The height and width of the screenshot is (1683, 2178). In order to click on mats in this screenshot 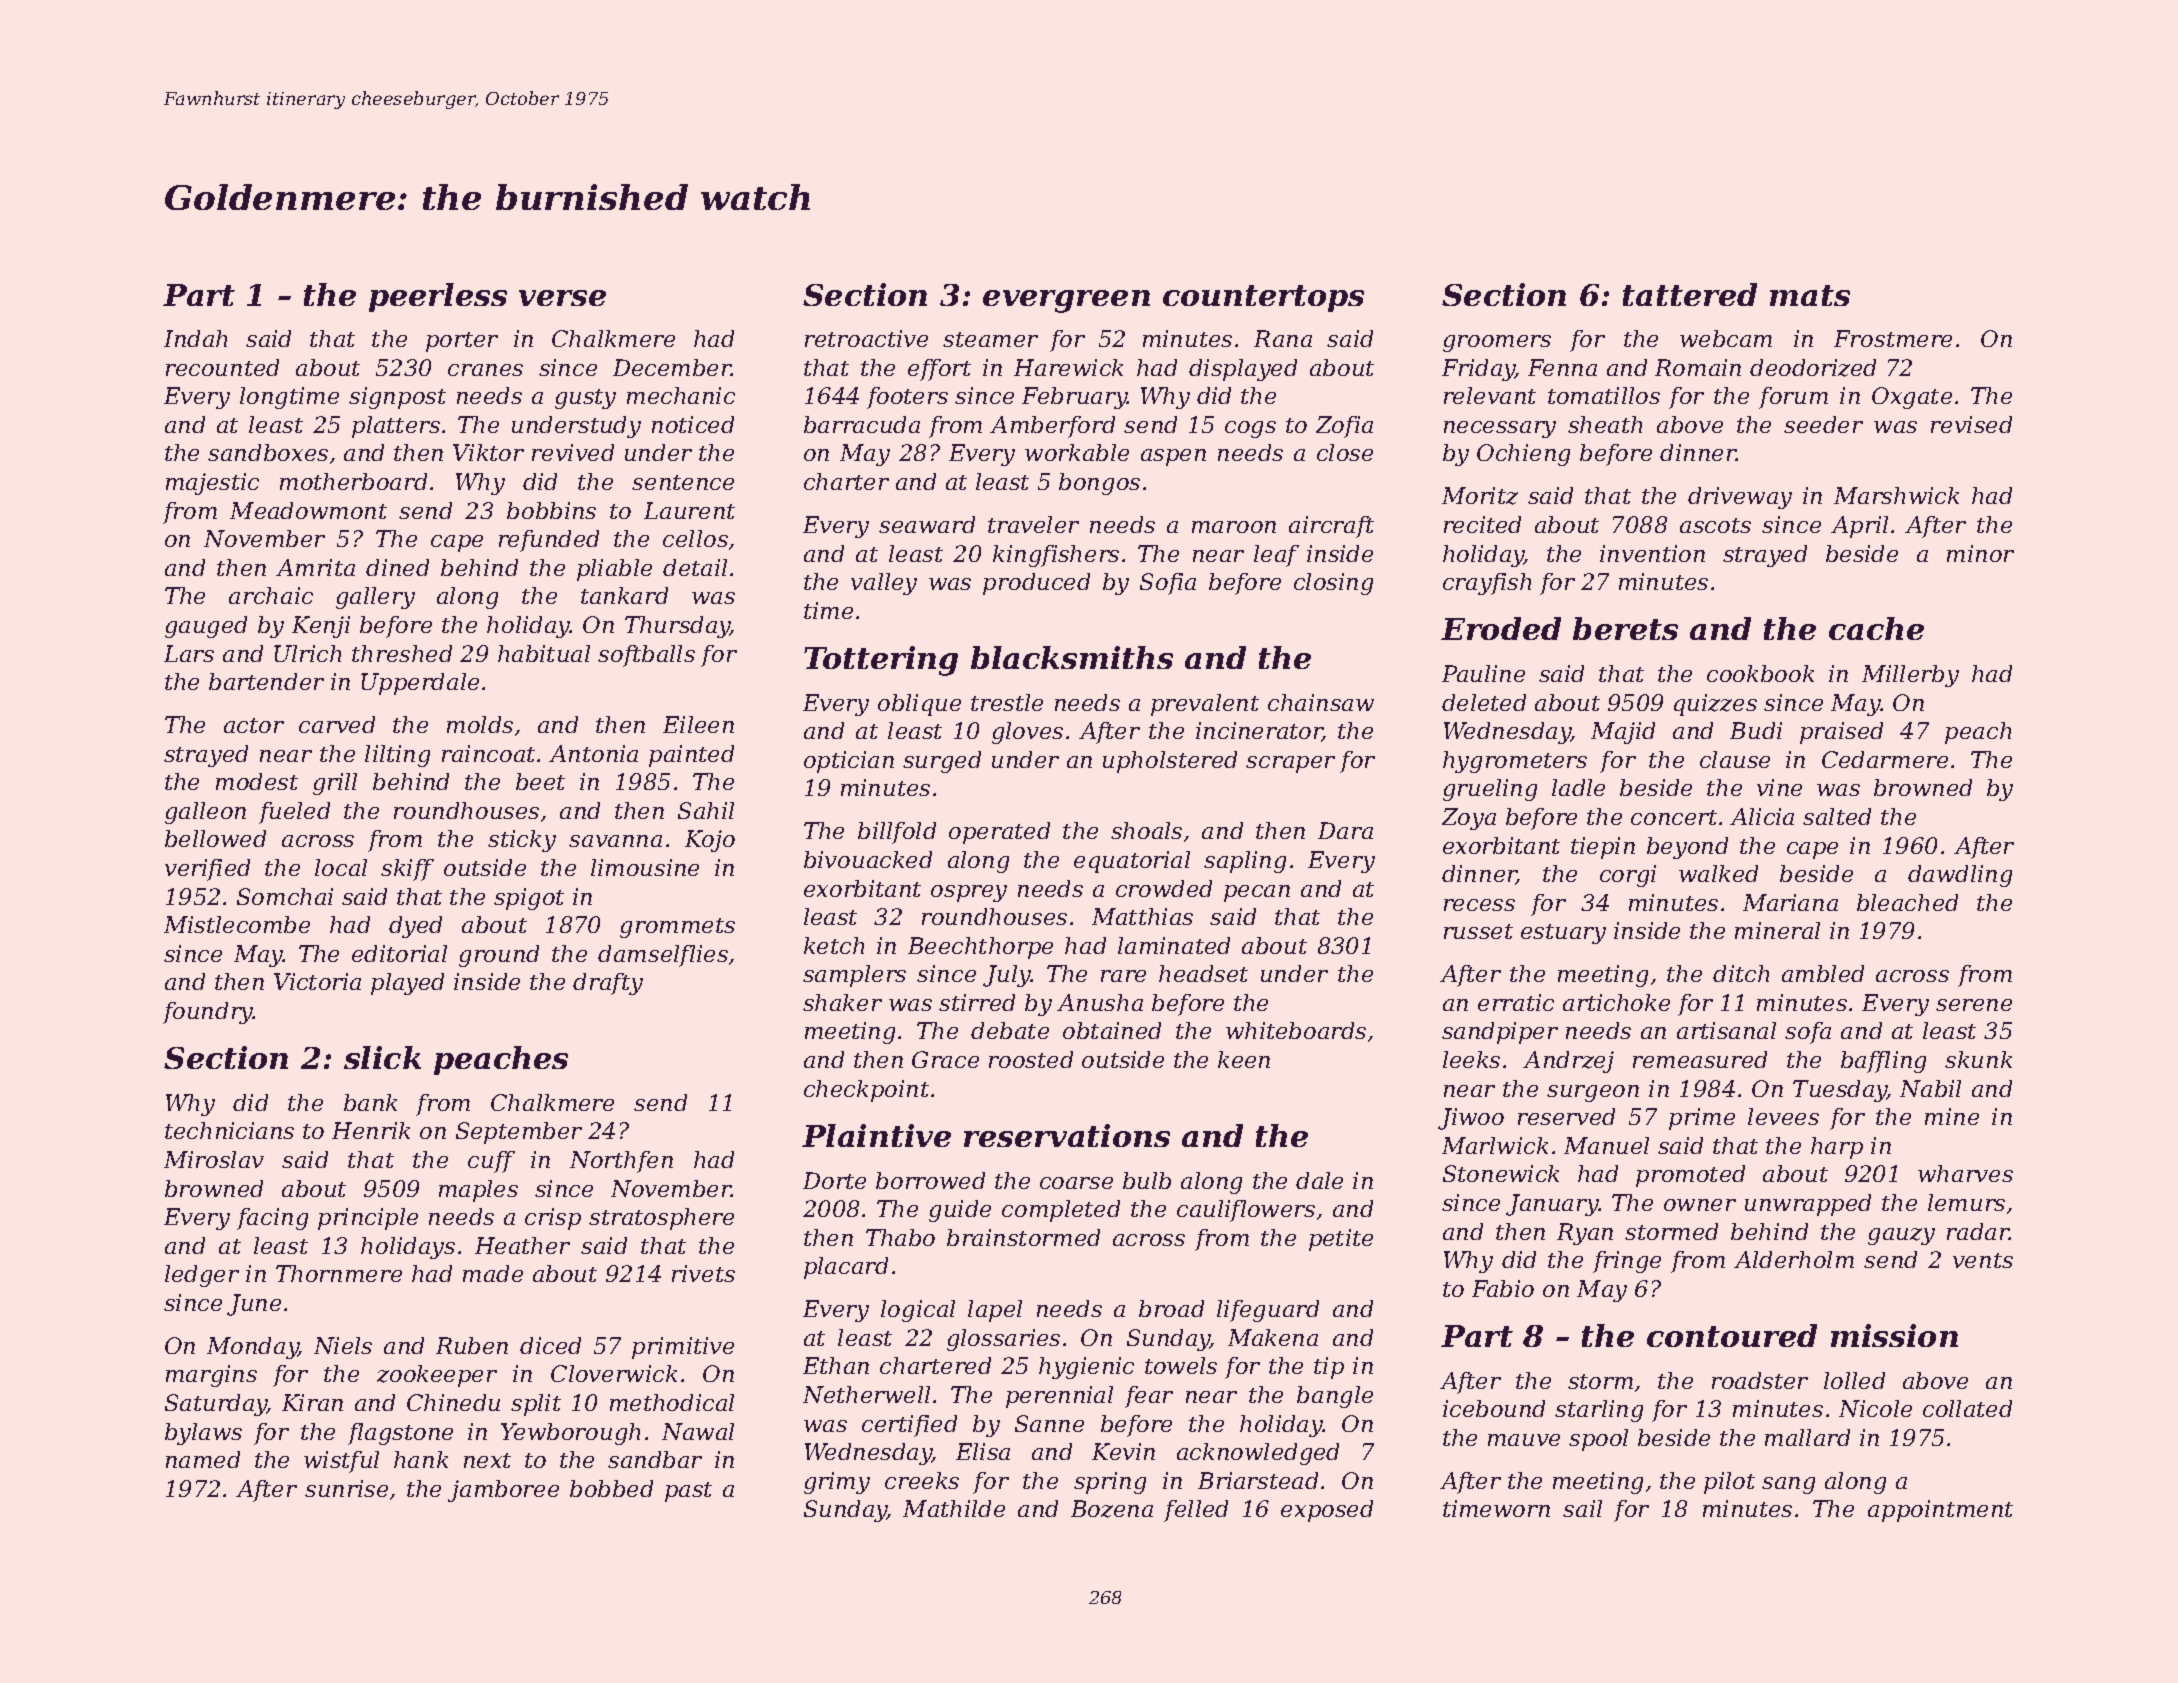, I will do `click(1810, 295)`.
